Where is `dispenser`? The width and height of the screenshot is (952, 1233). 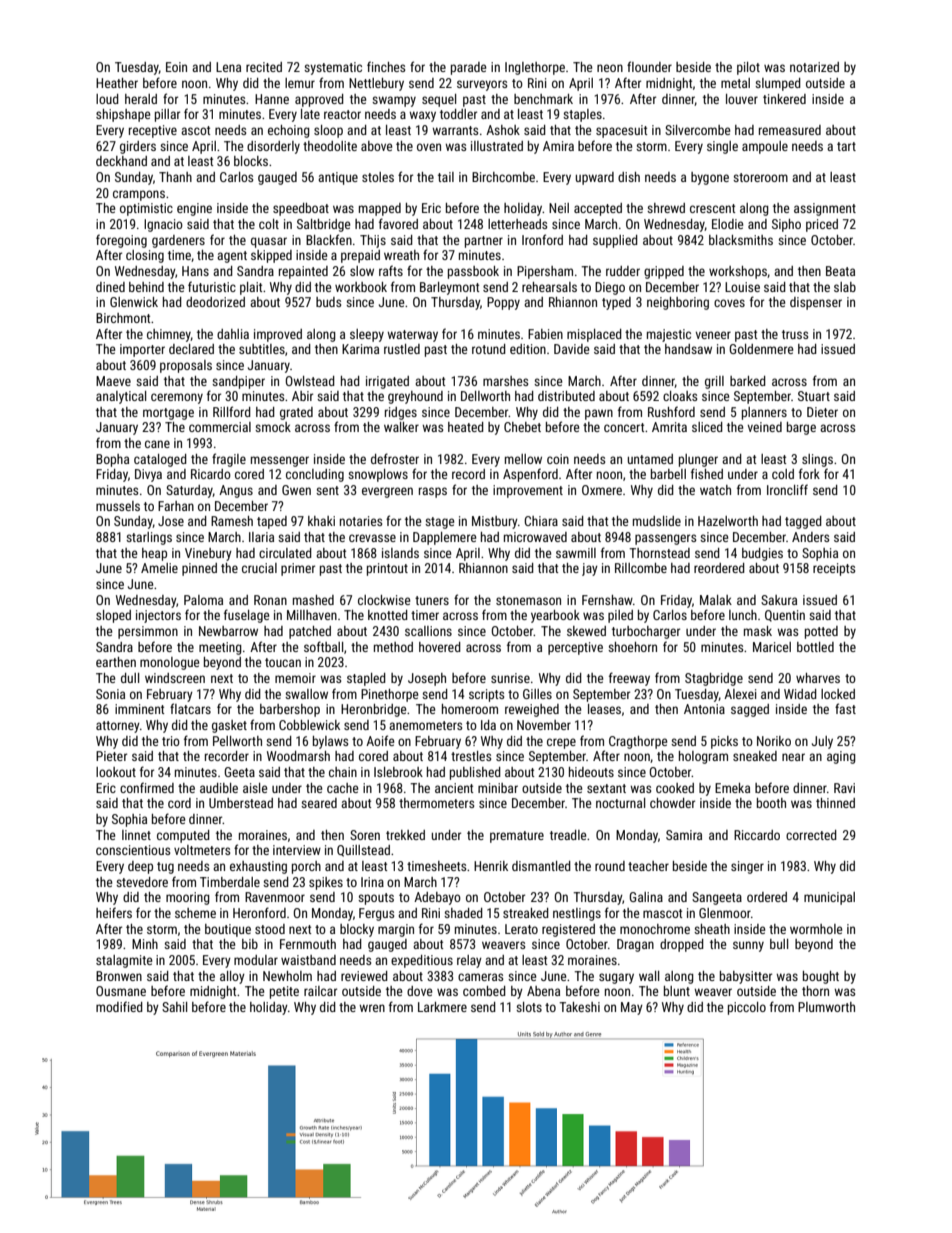
dispenser is located at coordinates (816, 303).
